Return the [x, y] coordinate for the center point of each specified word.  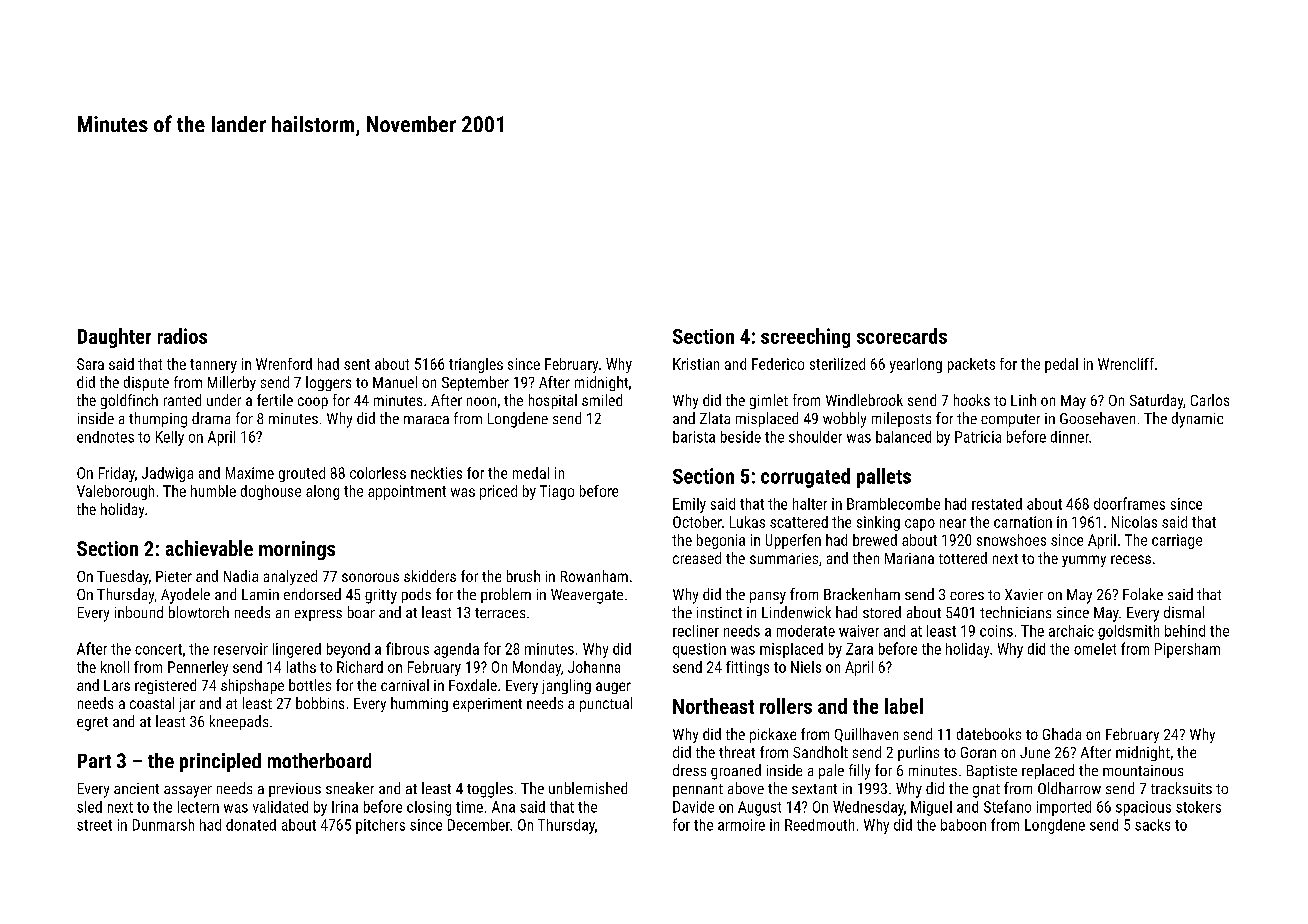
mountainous [1143, 770]
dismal [1184, 612]
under [224, 400]
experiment [487, 705]
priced [498, 492]
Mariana [909, 558]
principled [220, 762]
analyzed [290, 577]
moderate [806, 631]
